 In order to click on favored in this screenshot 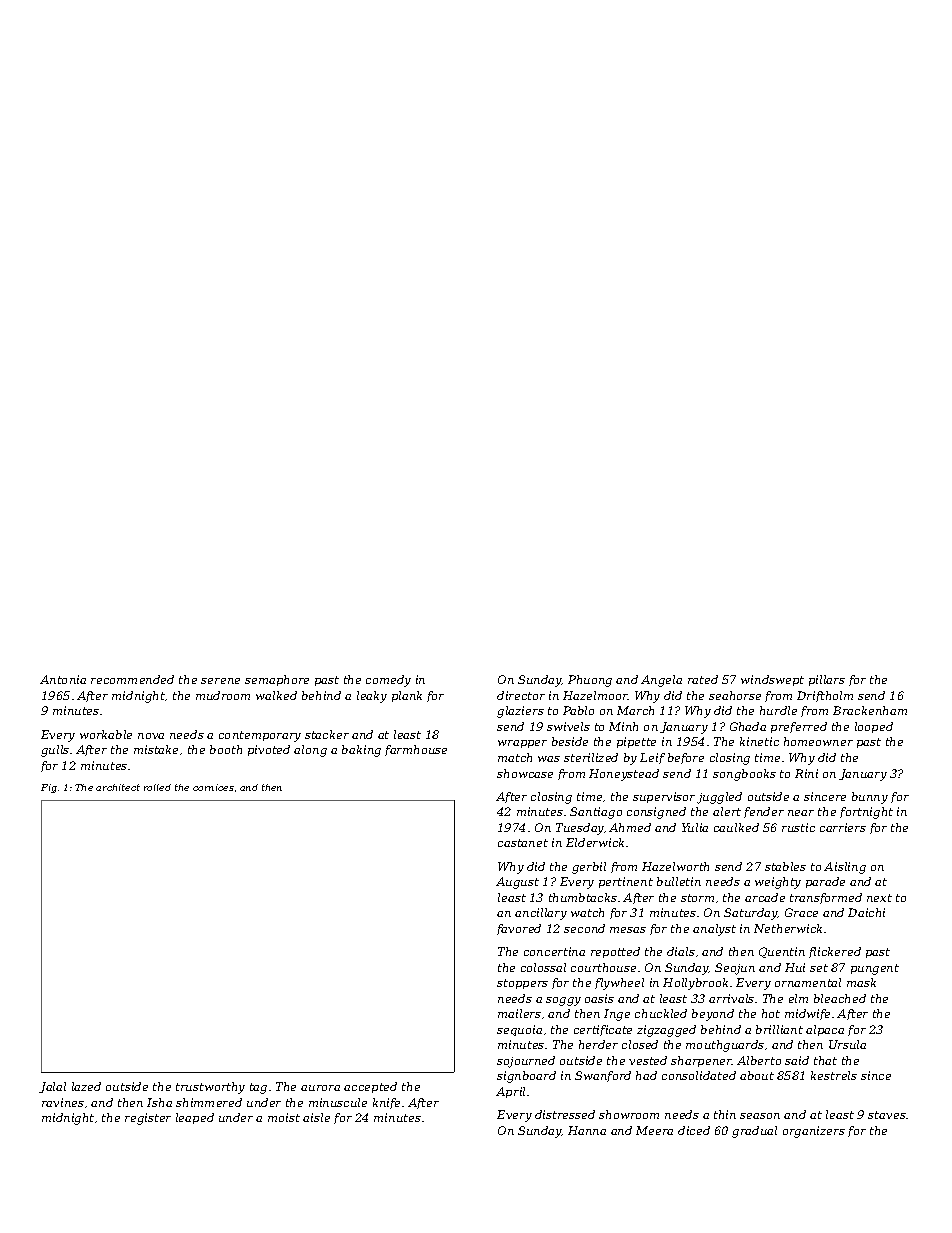, I will do `click(519, 929)`.
